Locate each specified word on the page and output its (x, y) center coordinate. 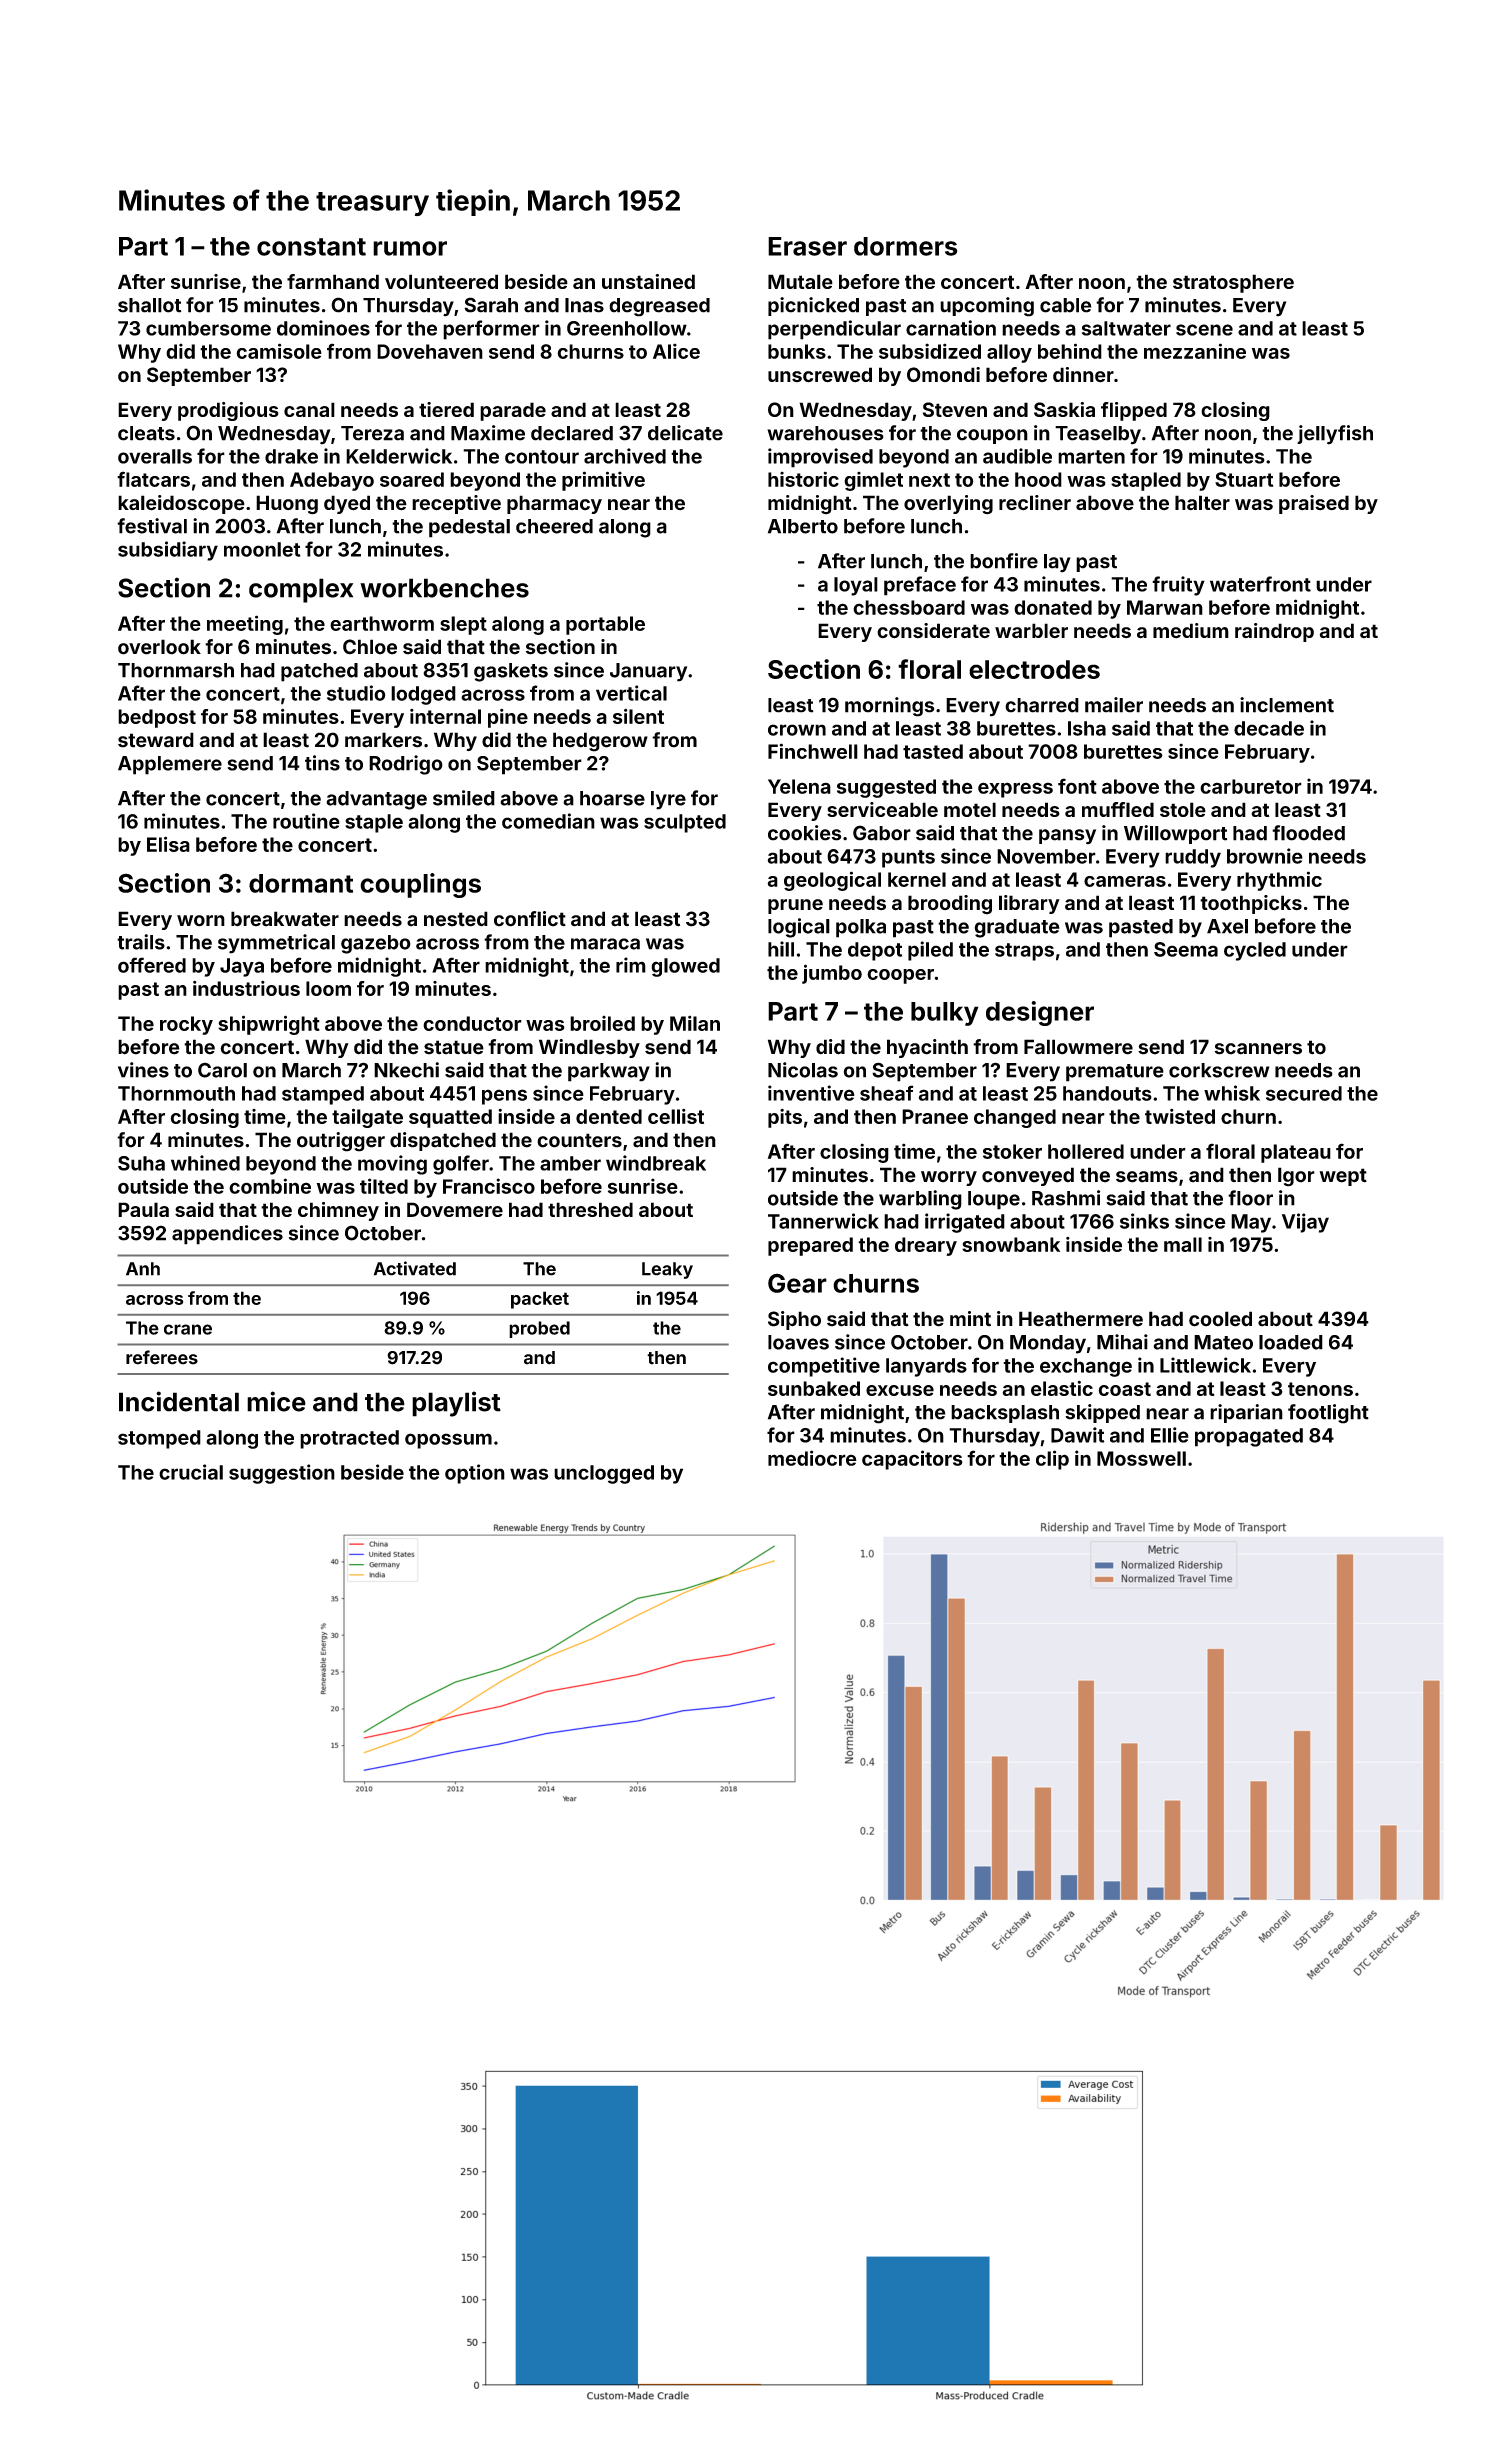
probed (539, 1329)
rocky (186, 1025)
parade (513, 411)
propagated (1249, 1437)
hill (781, 949)
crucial (191, 1472)
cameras (1125, 881)
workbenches (444, 588)
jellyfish (1335, 435)
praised (1314, 504)
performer (491, 330)
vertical (631, 693)
